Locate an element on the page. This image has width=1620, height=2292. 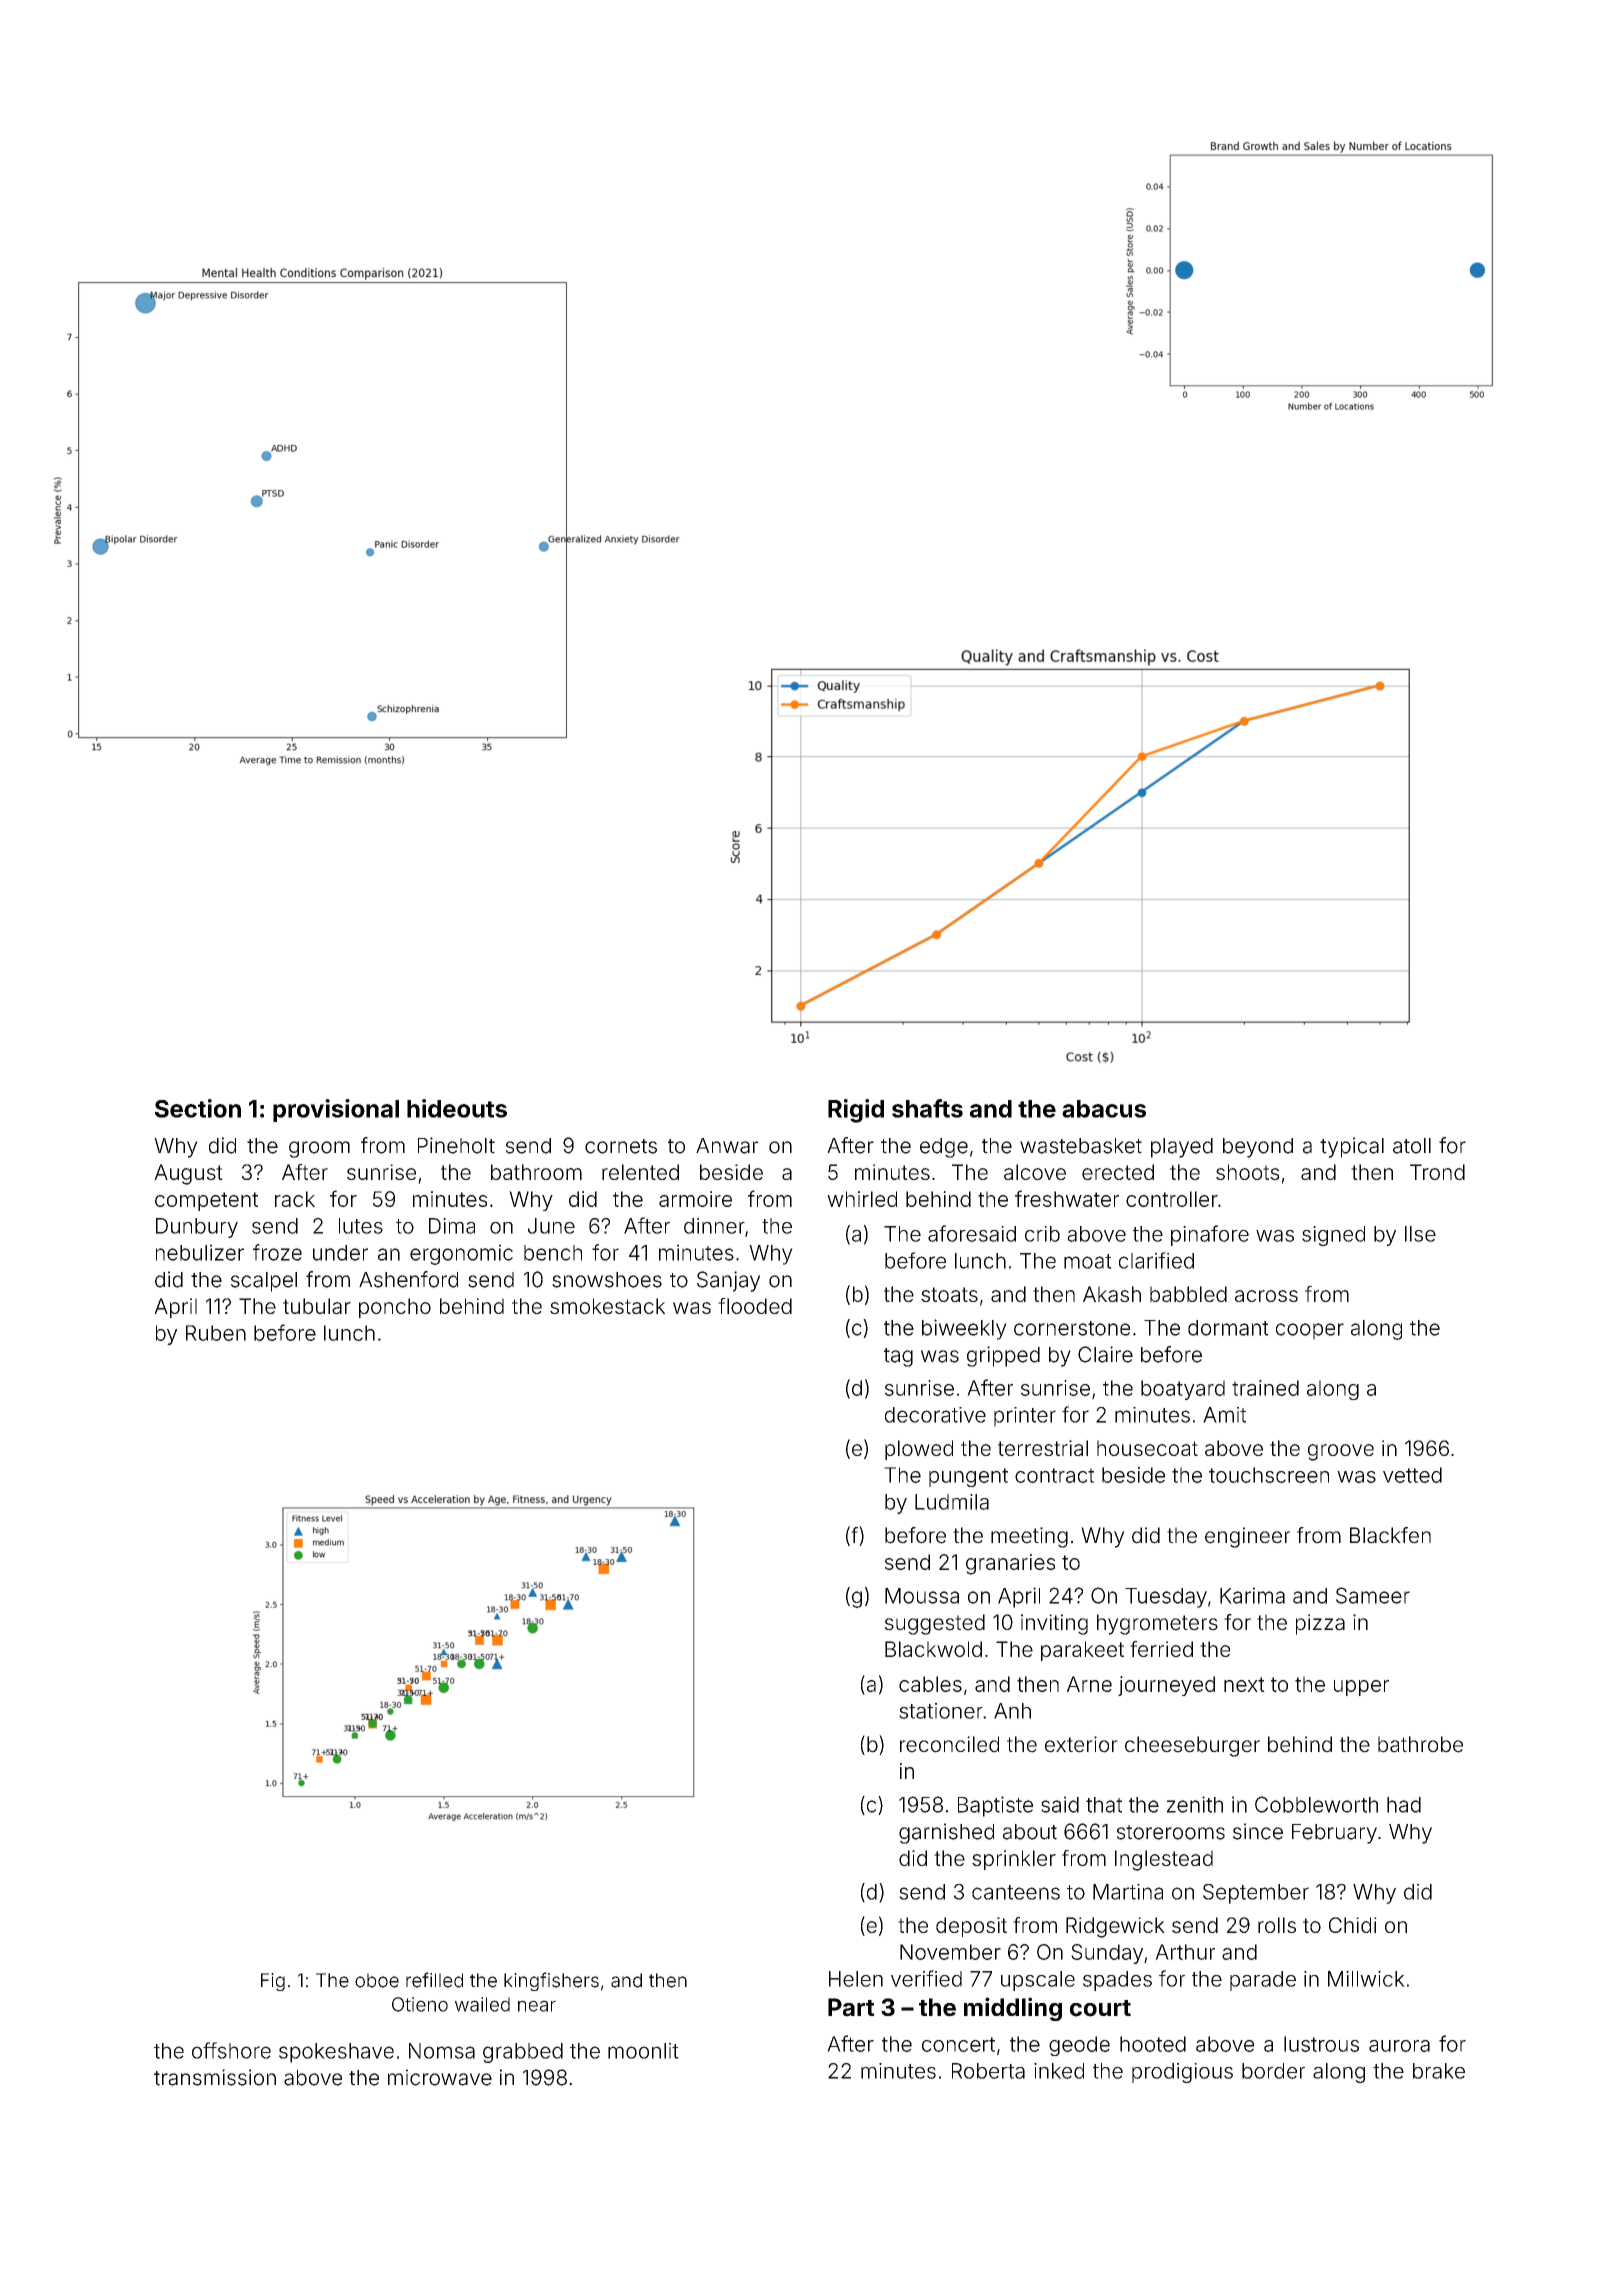
Anwar is located at coordinates (727, 1146).
